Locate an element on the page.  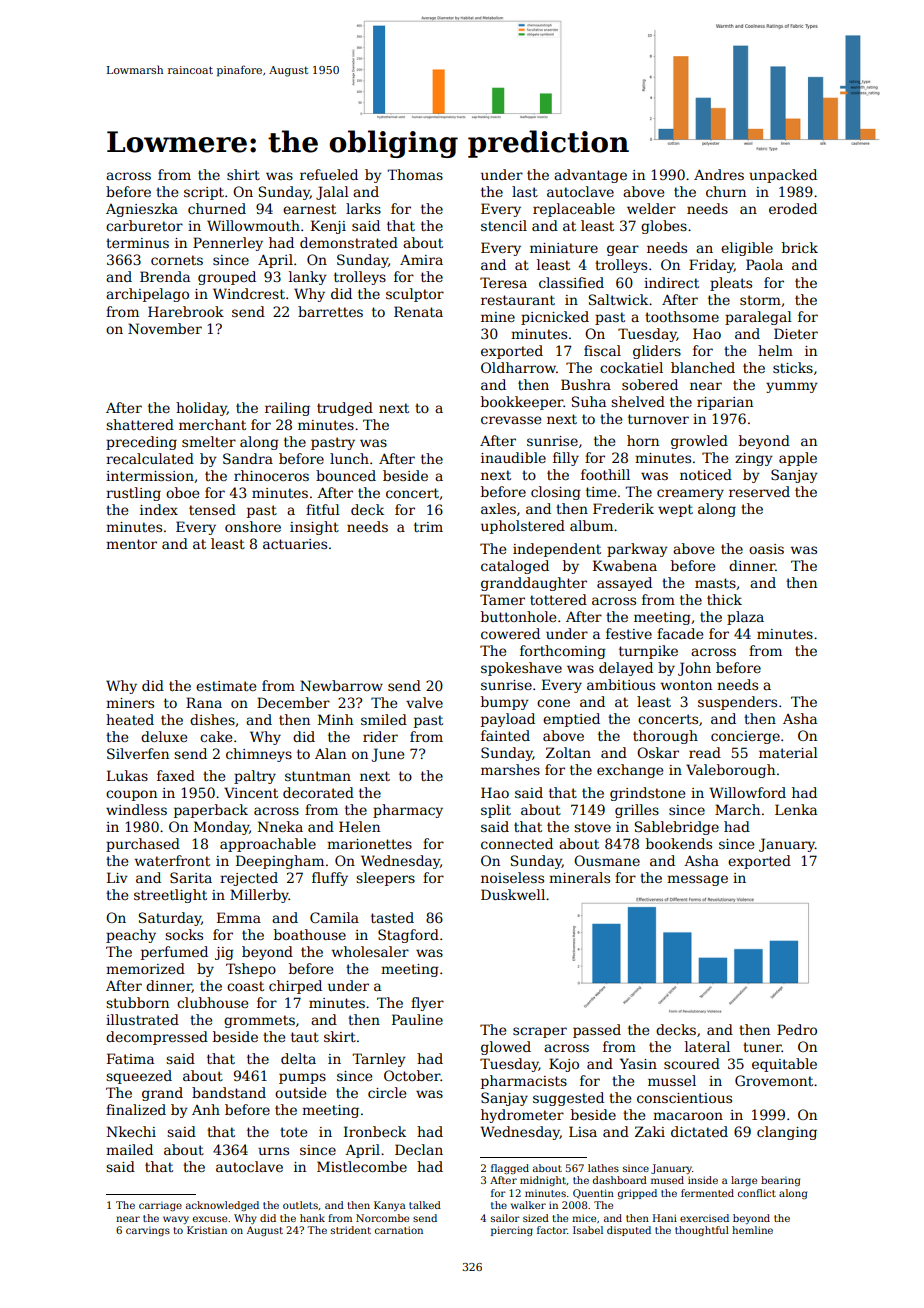
terminus is located at coordinates (137, 243).
